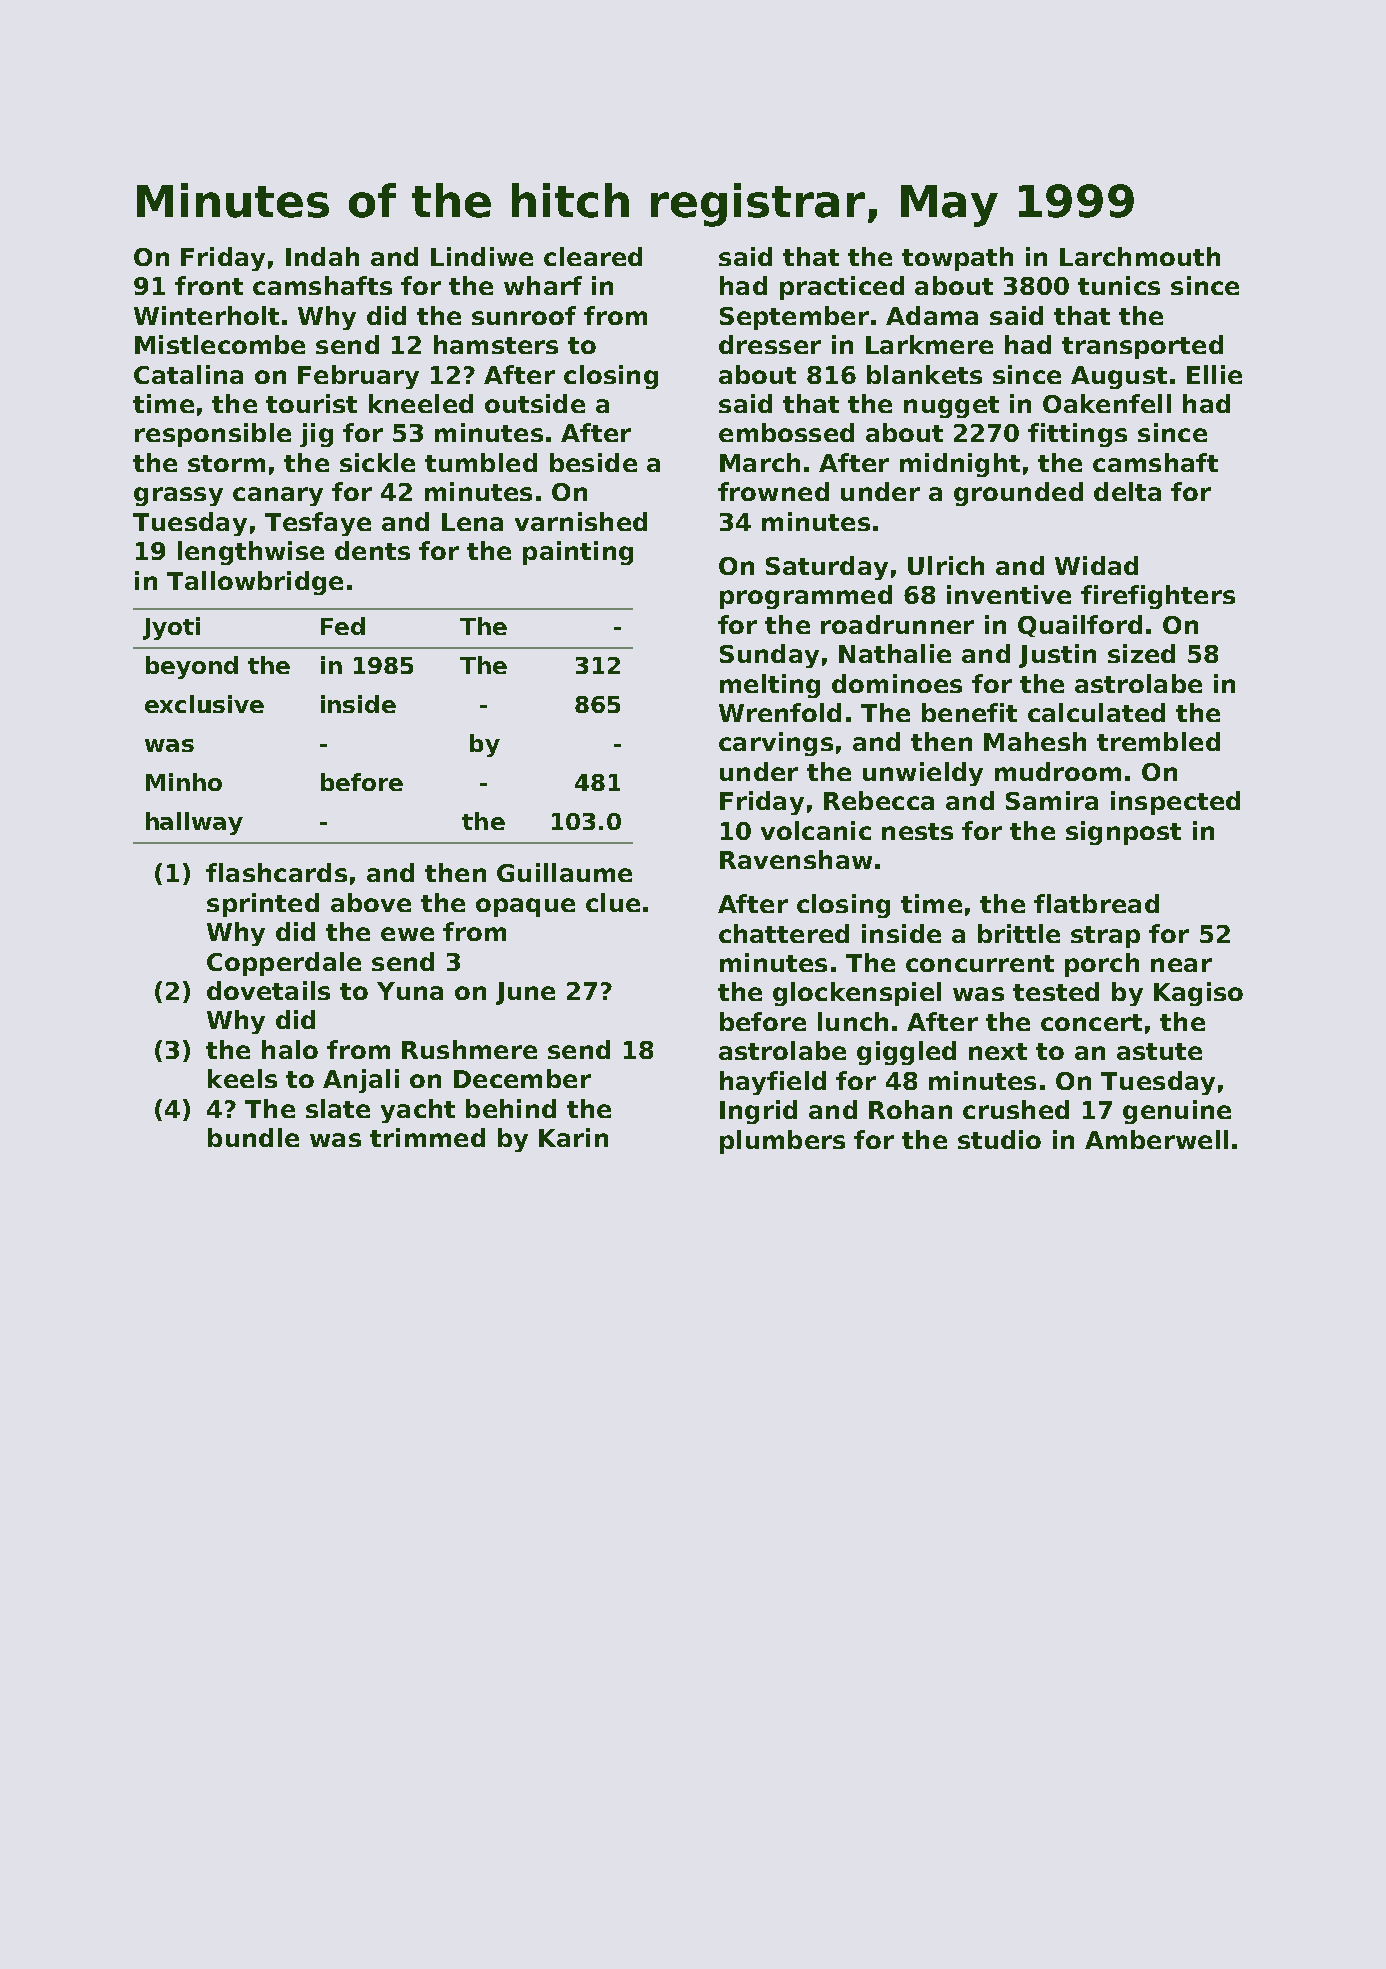  Describe the element at coordinates (1158, 597) in the screenshot. I see `firefighters` at that location.
